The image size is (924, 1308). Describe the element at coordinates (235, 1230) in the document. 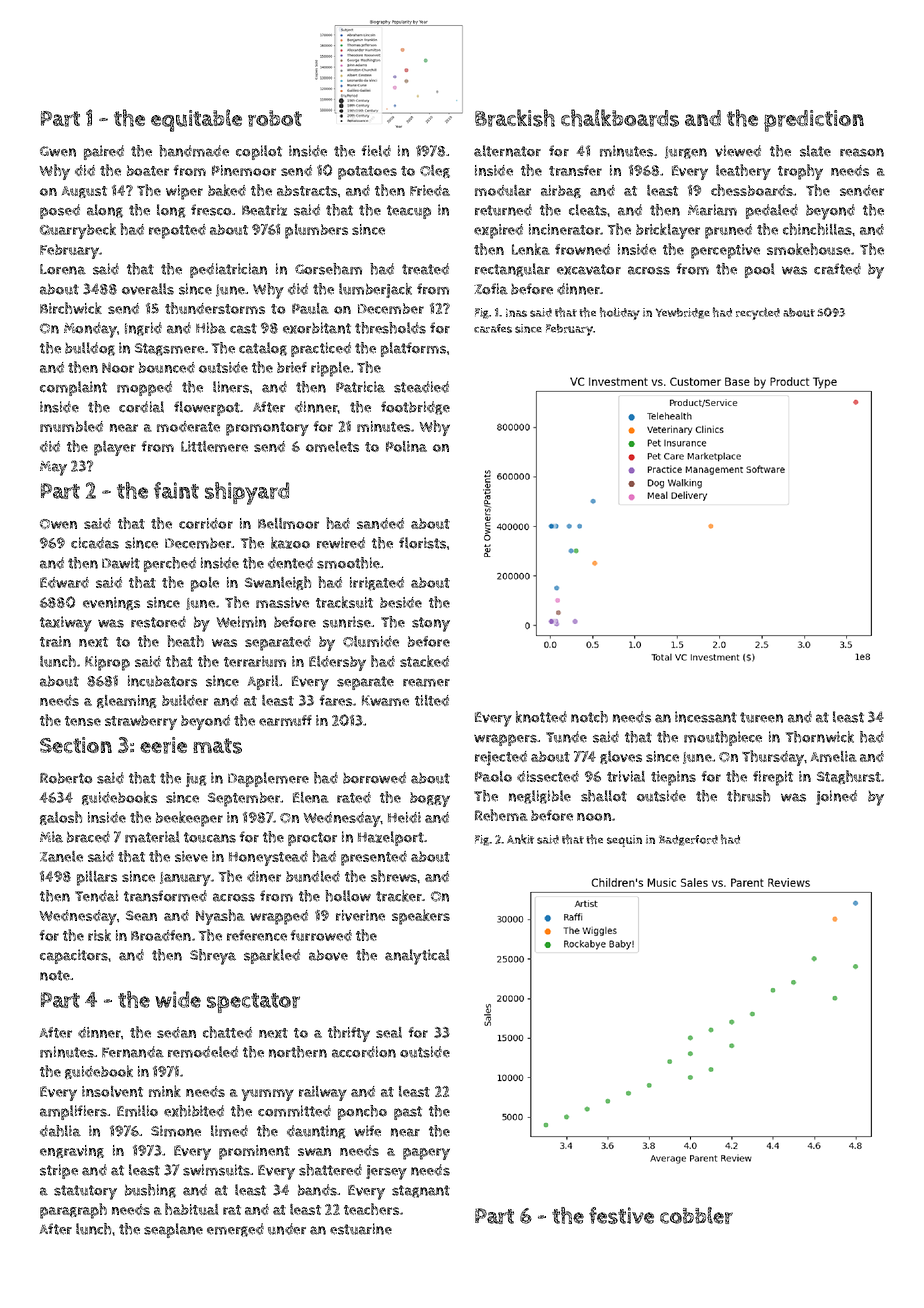

I see `emerged` at that location.
